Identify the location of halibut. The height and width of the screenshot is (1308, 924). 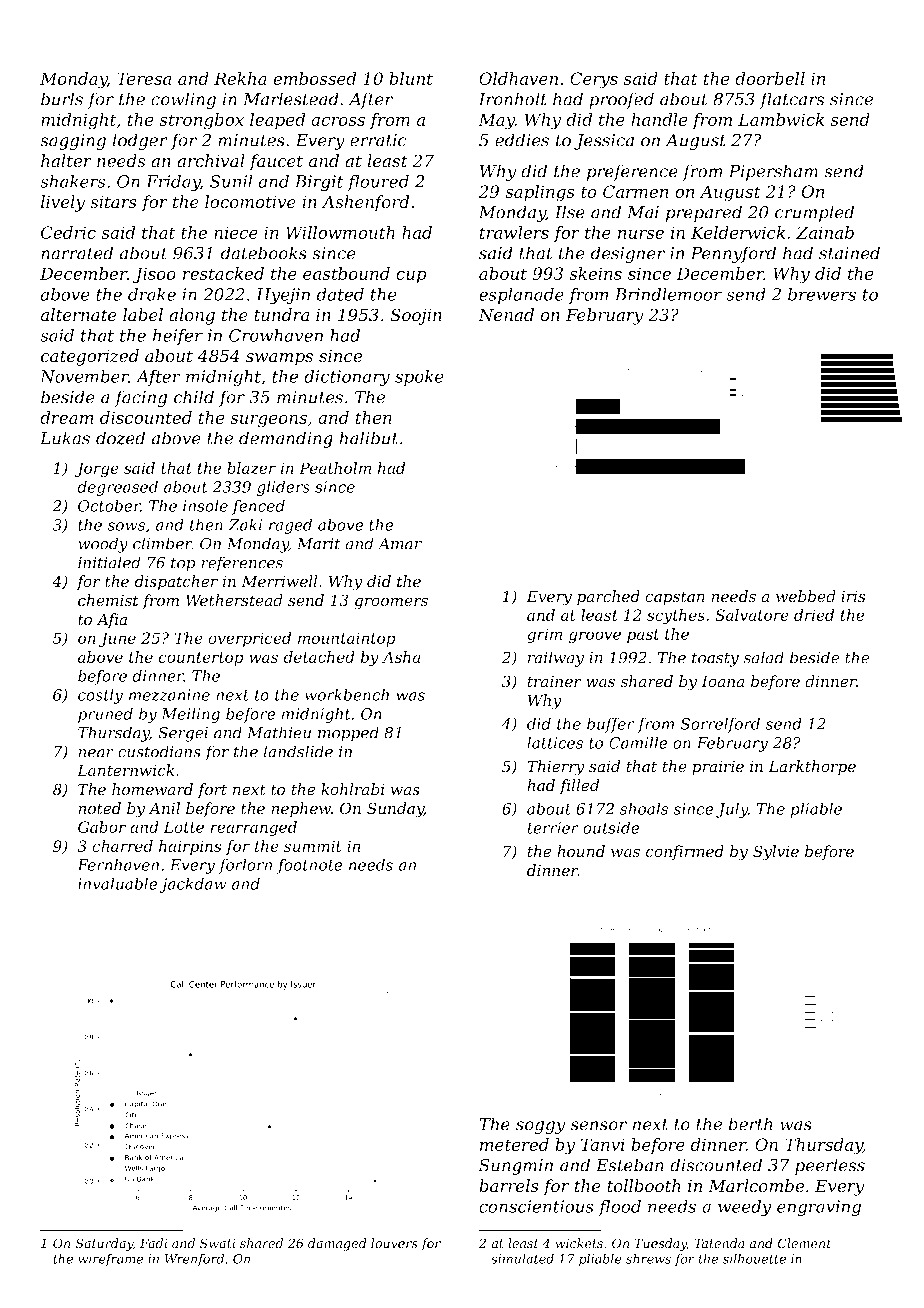
(368, 438).
